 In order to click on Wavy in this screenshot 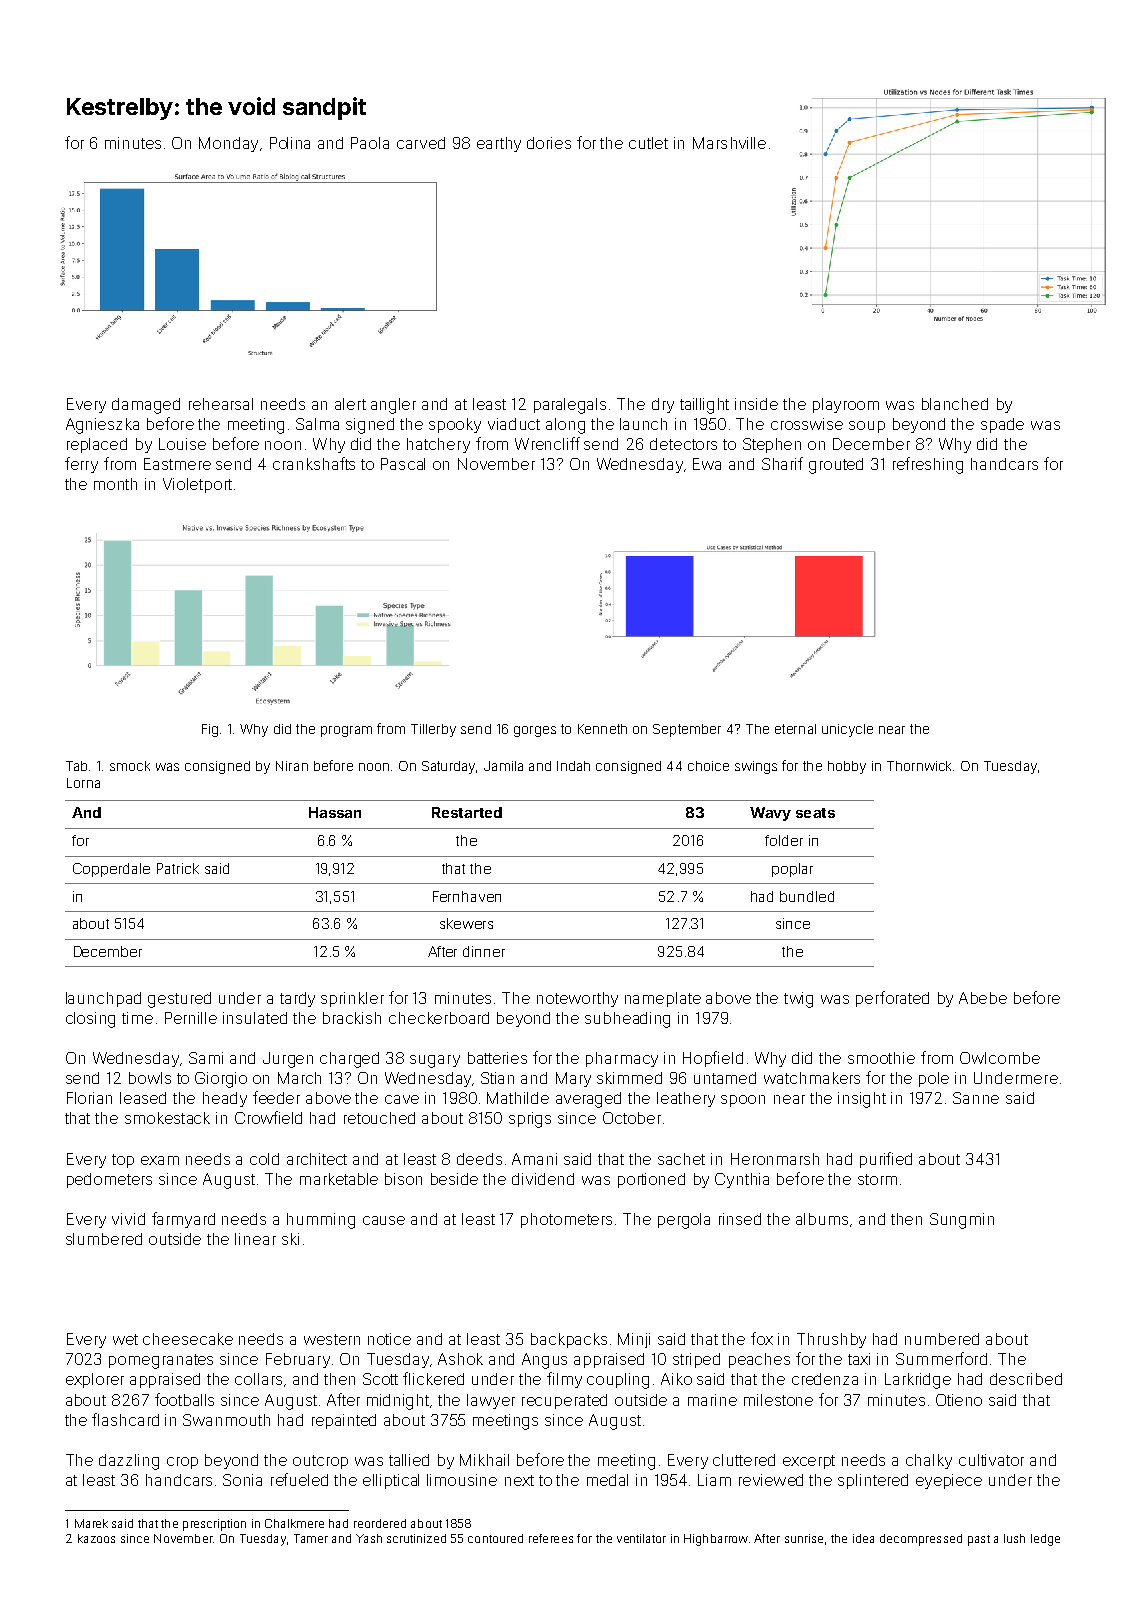, I will do `click(770, 814)`.
